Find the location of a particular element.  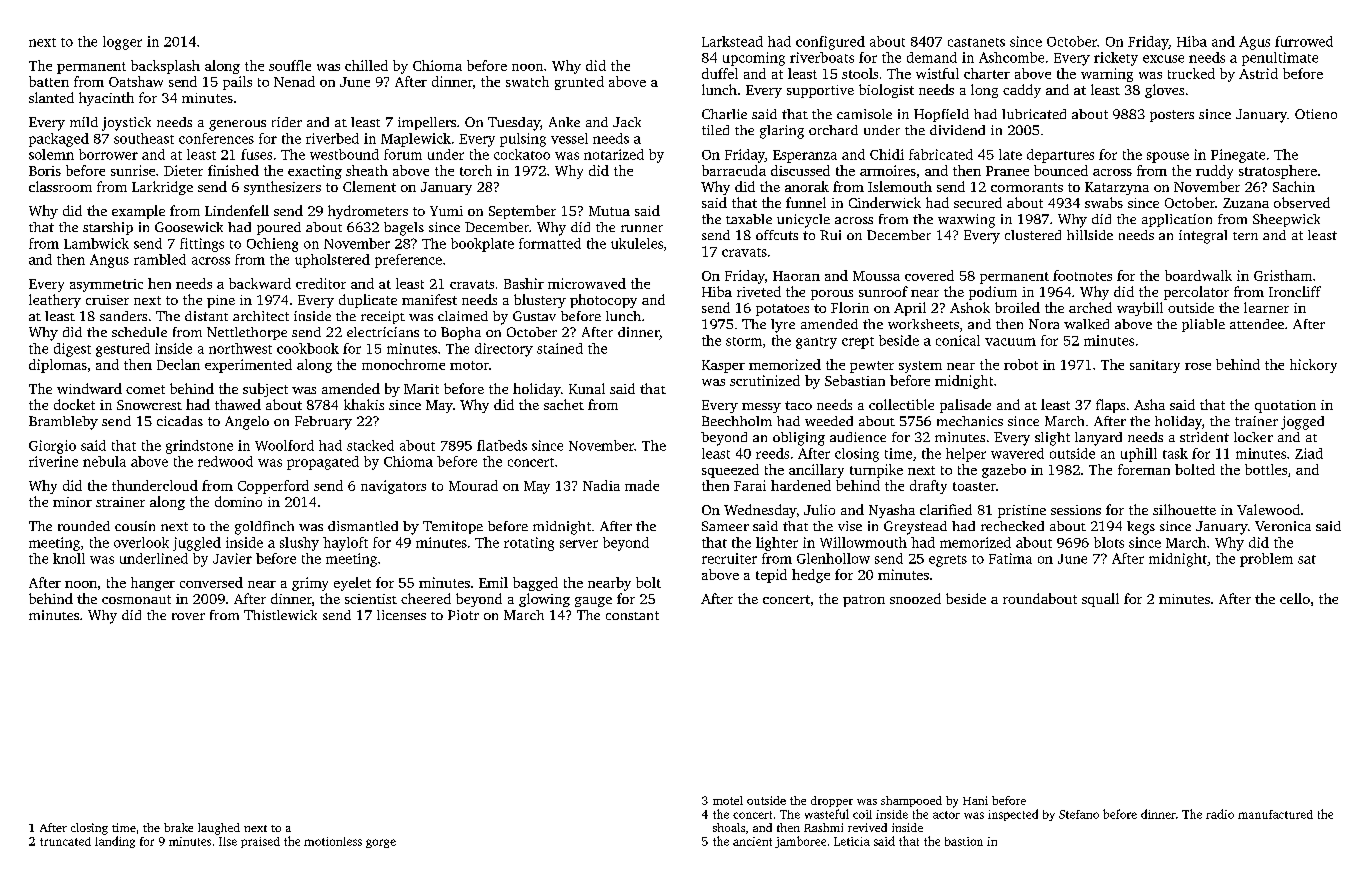

minor is located at coordinates (72, 502).
